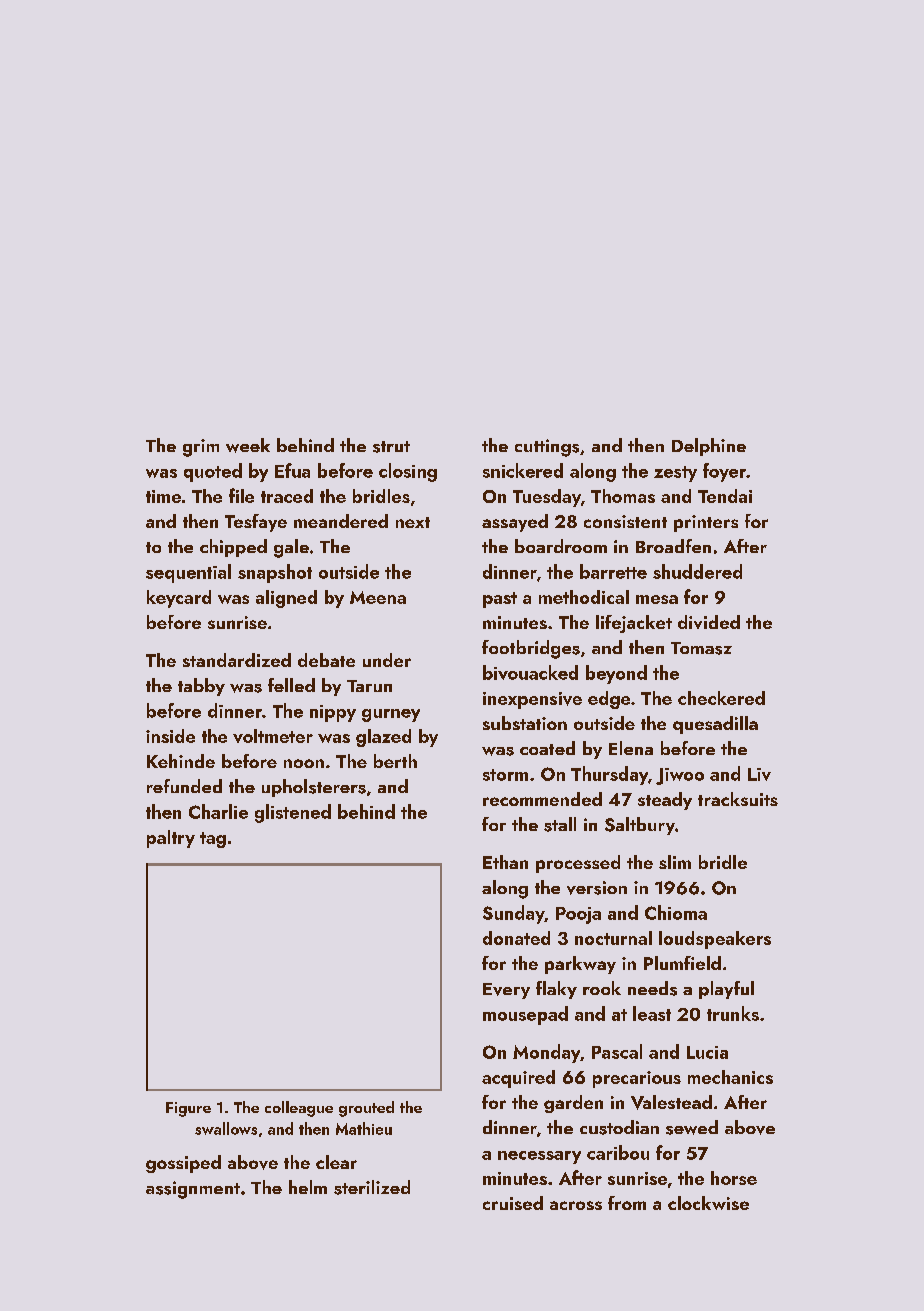  I want to click on Tomasz, so click(701, 648).
